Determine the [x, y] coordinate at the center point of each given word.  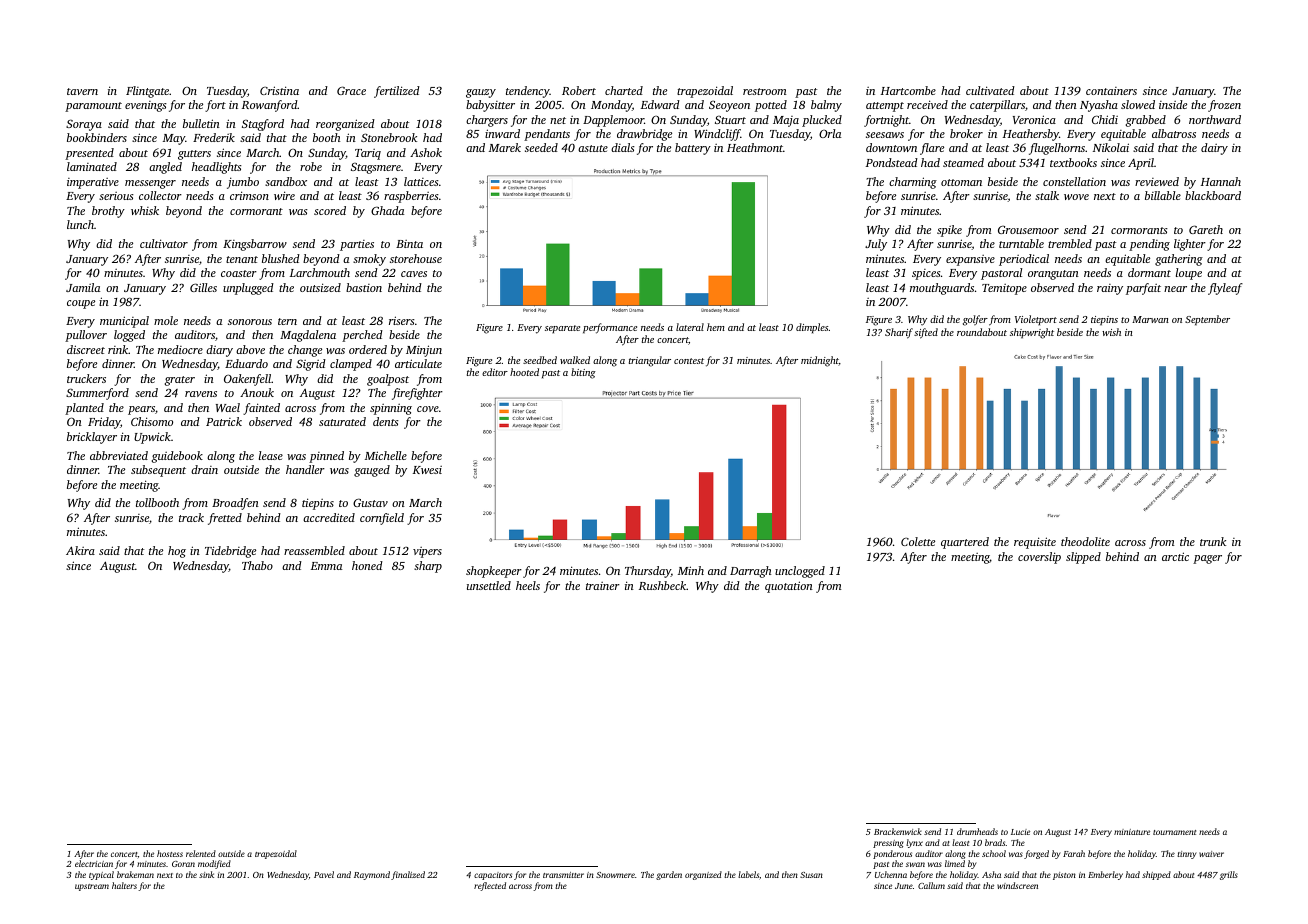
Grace [351, 90]
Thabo [257, 565]
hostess [170, 853]
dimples [812, 328]
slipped [1083, 558]
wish [1111, 332]
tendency [528, 92]
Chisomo [152, 421]
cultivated [990, 90]
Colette [918, 541]
